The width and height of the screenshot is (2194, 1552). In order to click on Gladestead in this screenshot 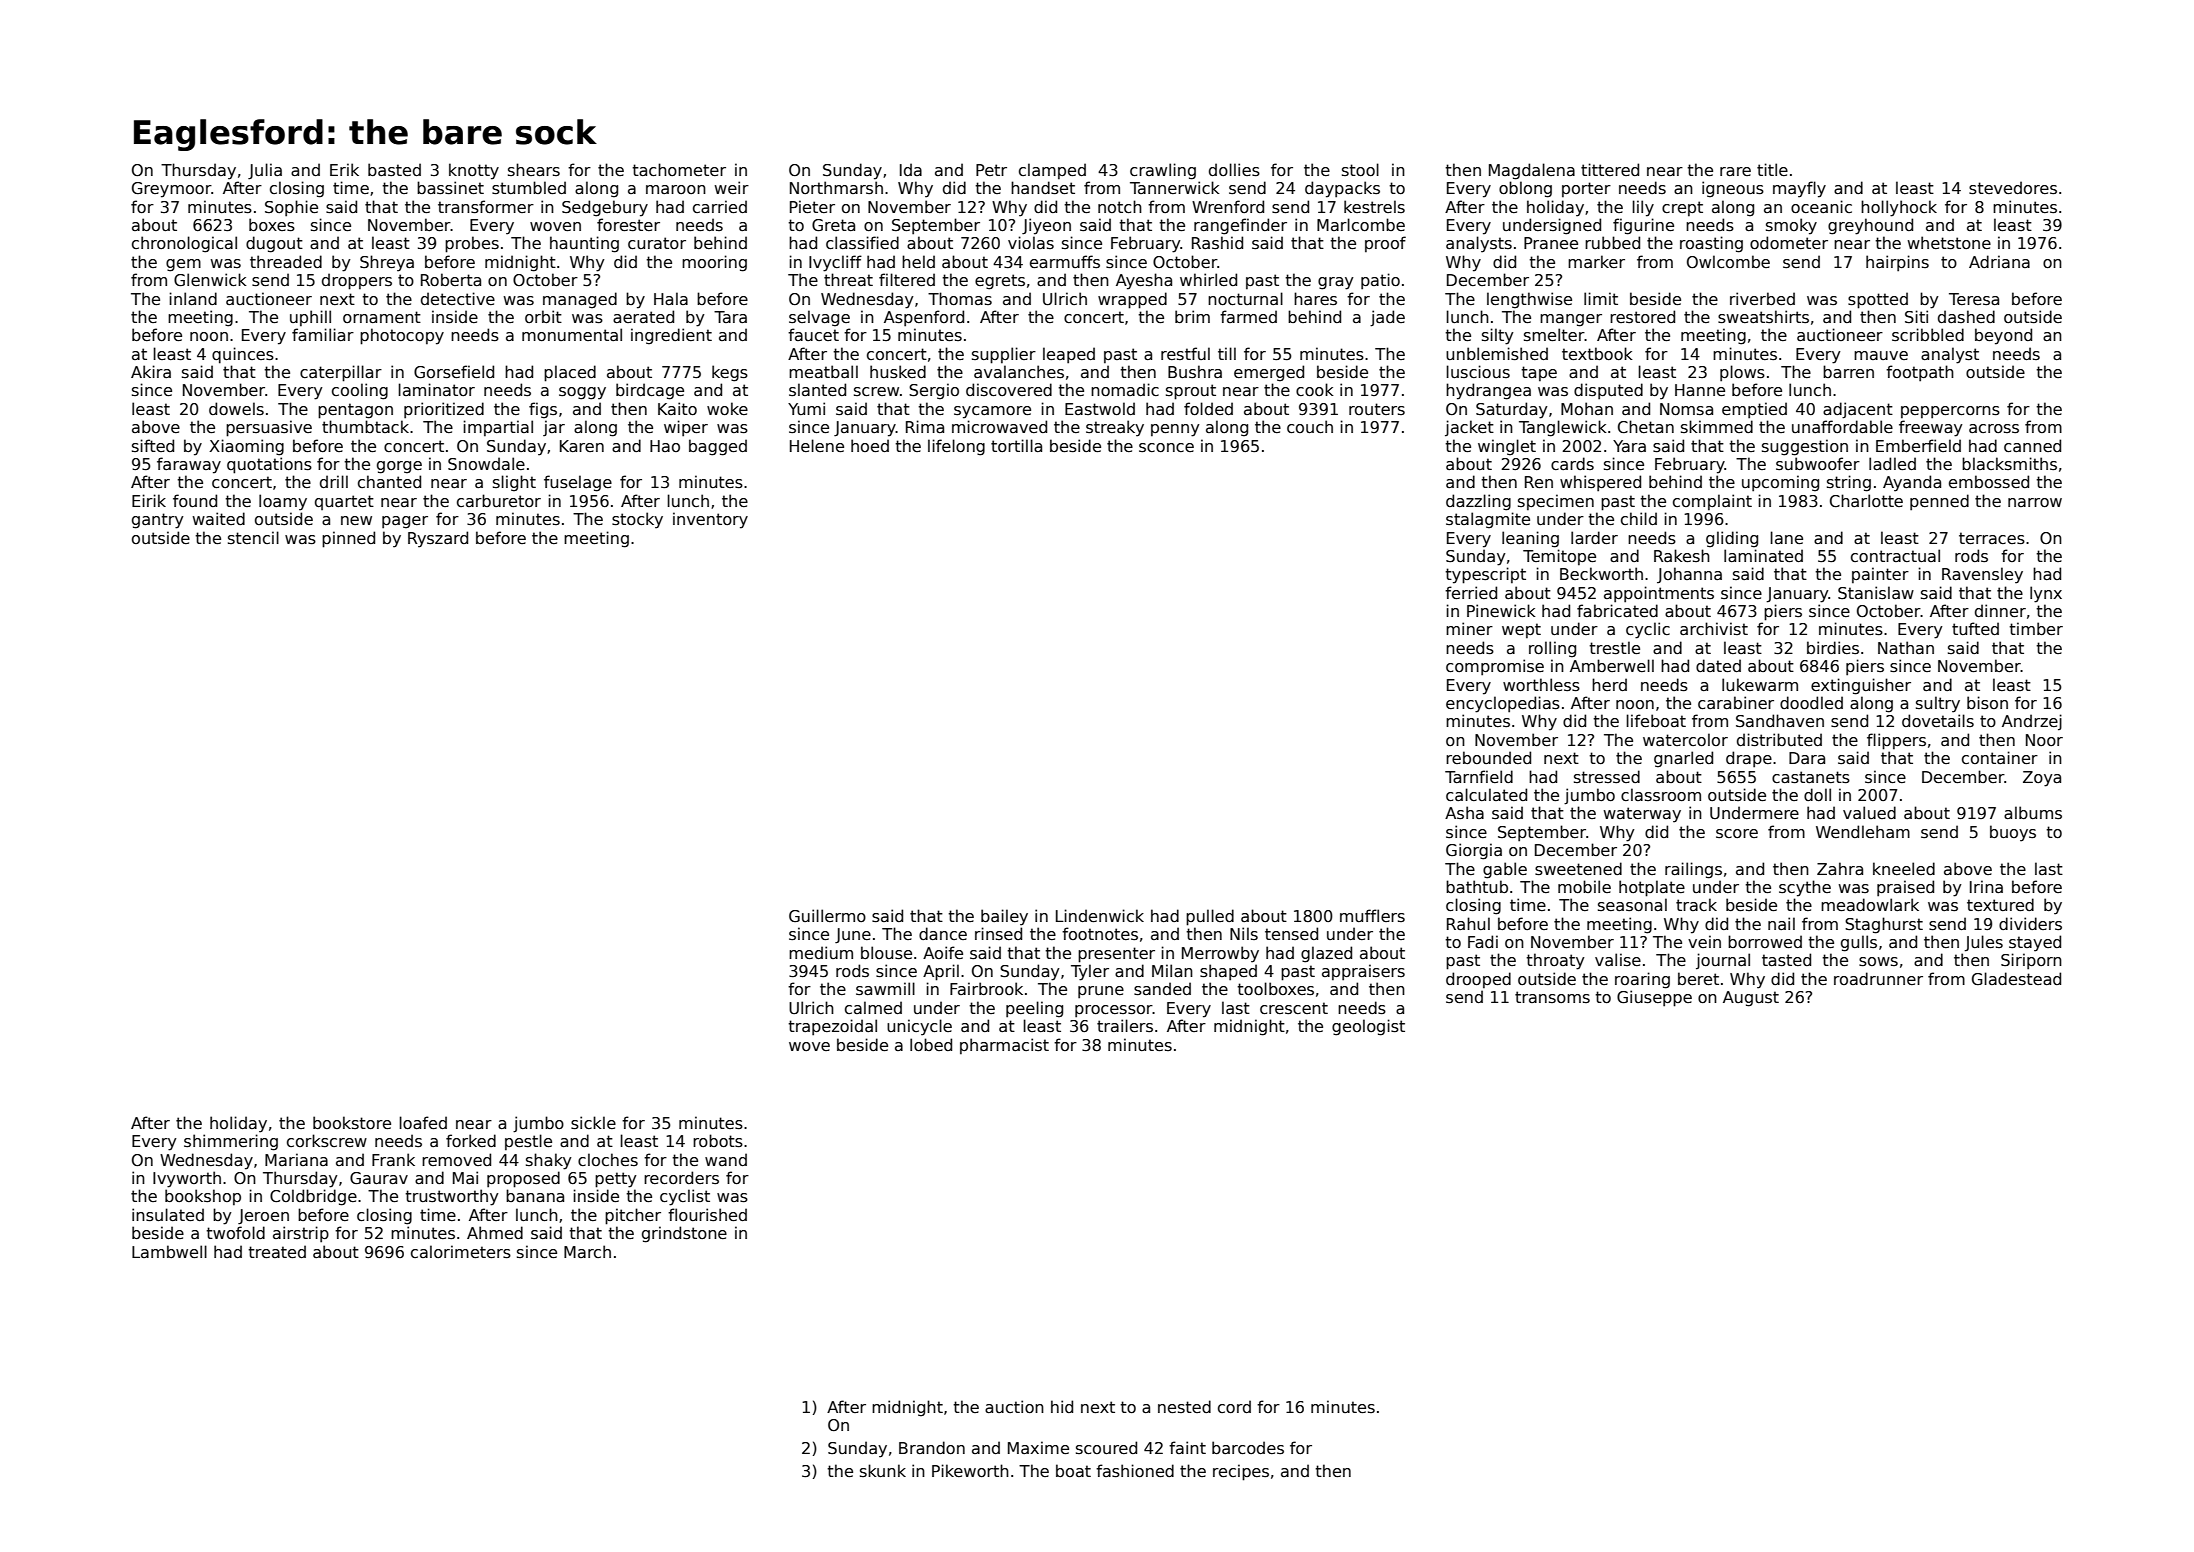, I will do `click(2016, 979)`.
